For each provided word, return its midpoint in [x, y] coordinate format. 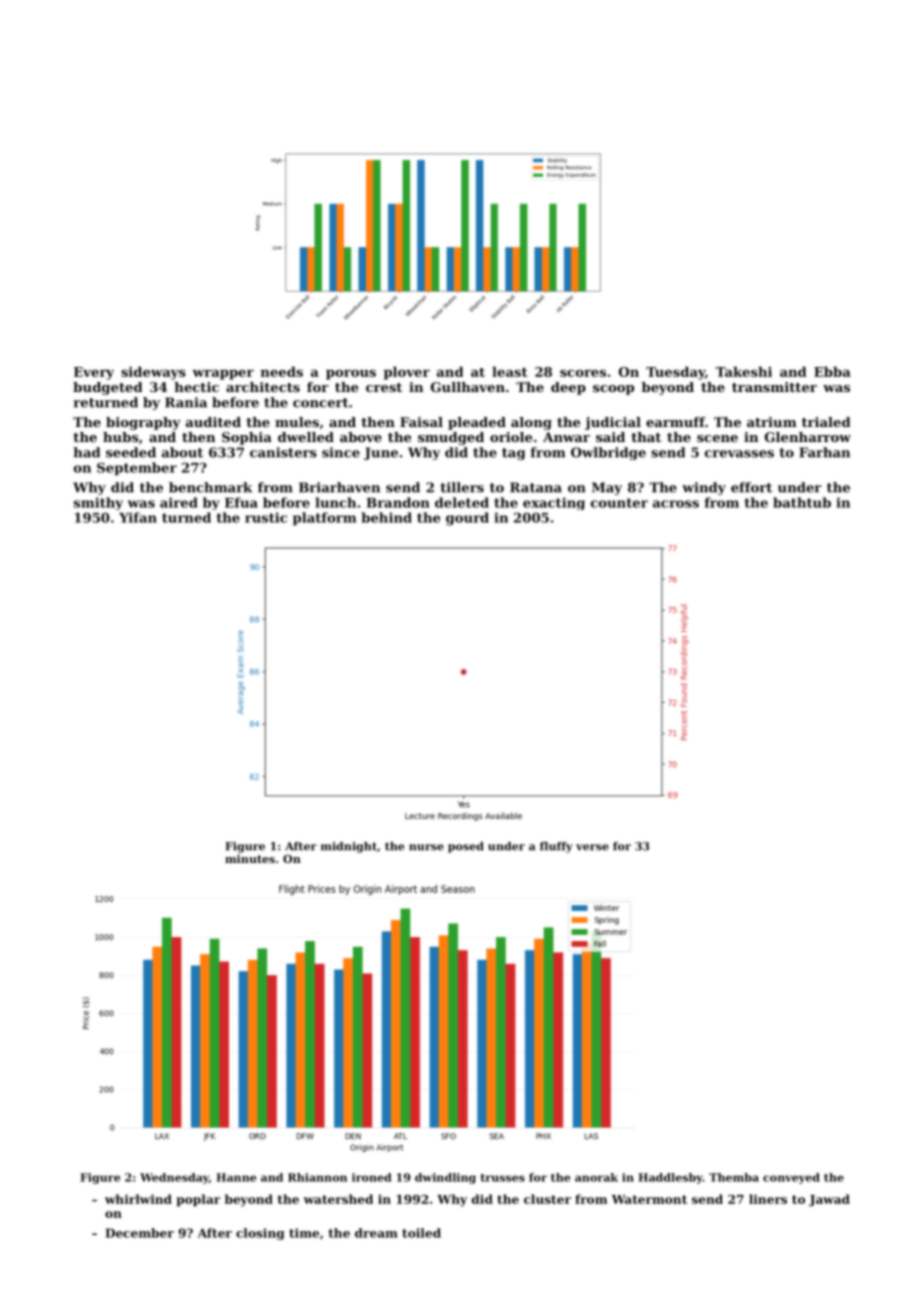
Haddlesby [670, 1178]
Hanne [236, 1177]
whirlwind [138, 1199]
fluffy [556, 847]
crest [384, 387]
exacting [554, 503]
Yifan [138, 517]
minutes [250, 858]
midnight [349, 847]
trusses [503, 1178]
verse [592, 847]
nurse [426, 847]
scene [717, 438]
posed [466, 847]
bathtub [802, 502]
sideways [153, 373]
